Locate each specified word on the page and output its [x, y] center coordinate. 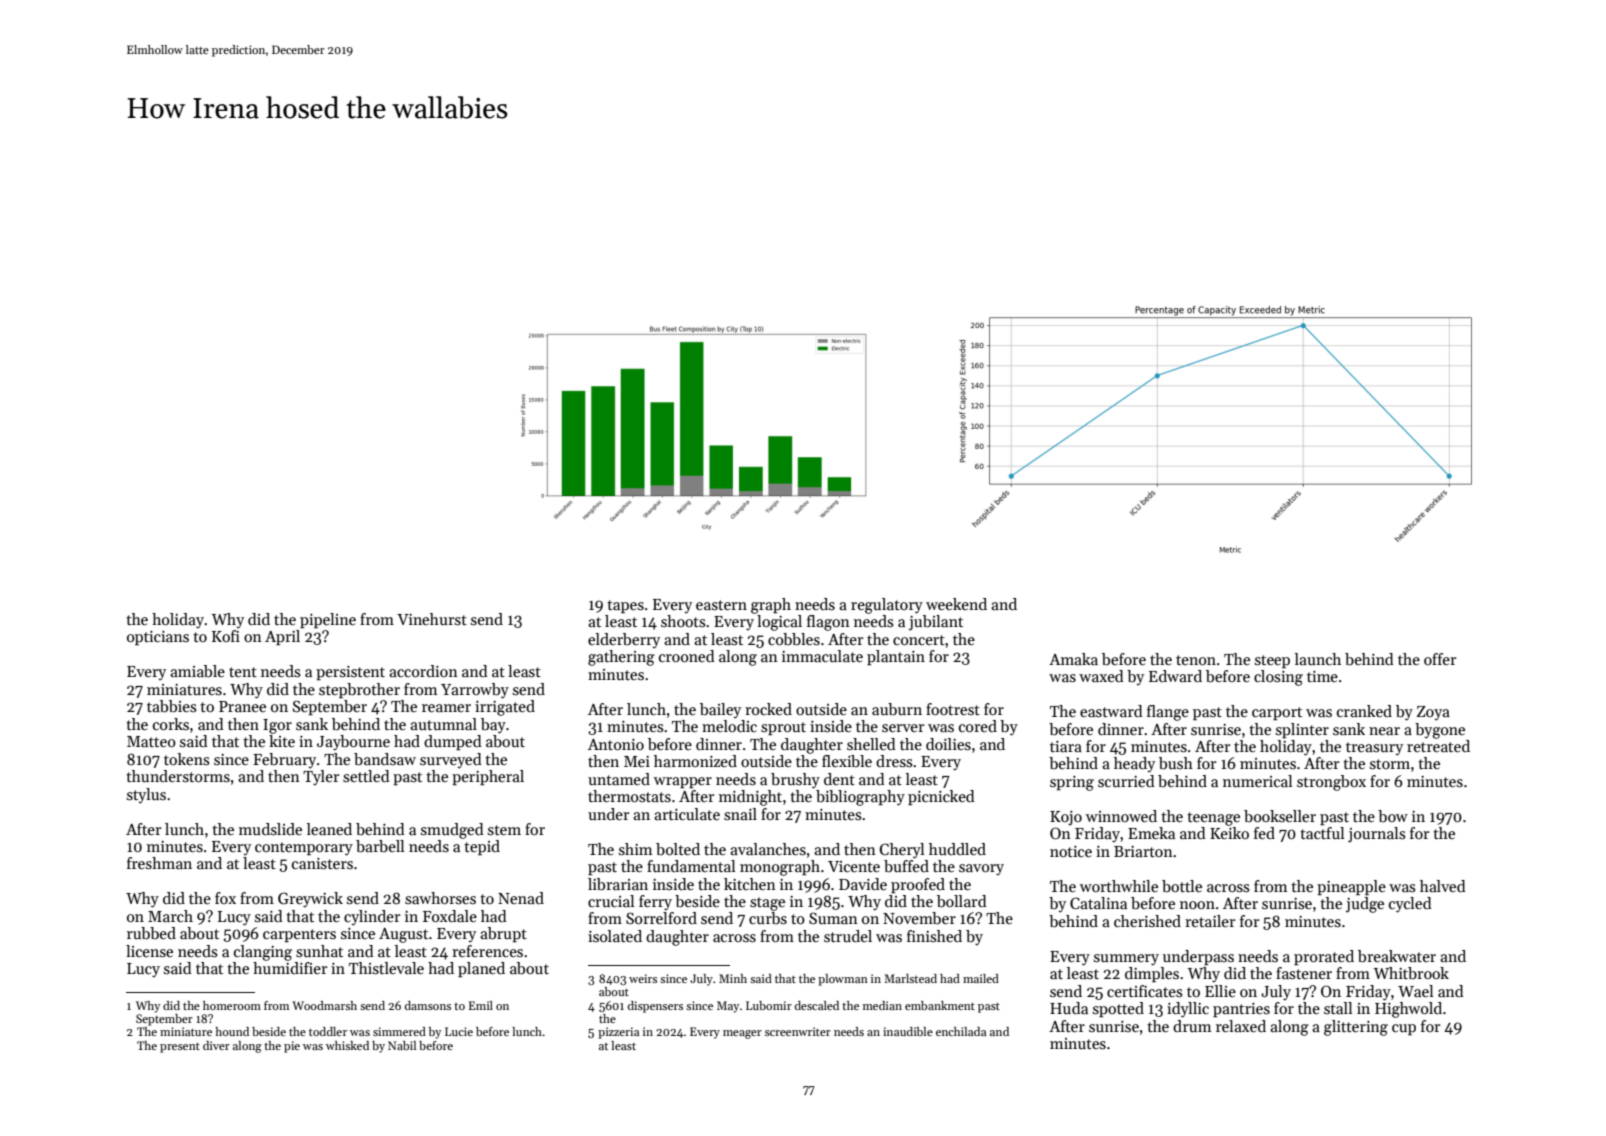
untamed [619, 779]
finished [934, 936]
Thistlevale [386, 968]
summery [1126, 960]
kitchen [750, 884]
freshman [159, 863]
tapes [625, 606]
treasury [1374, 749]
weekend [956, 604]
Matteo [151, 741]
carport [1277, 713]
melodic [729, 726]
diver [216, 1045]
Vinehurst [432, 619]
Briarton [1143, 851]
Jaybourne [353, 743]
